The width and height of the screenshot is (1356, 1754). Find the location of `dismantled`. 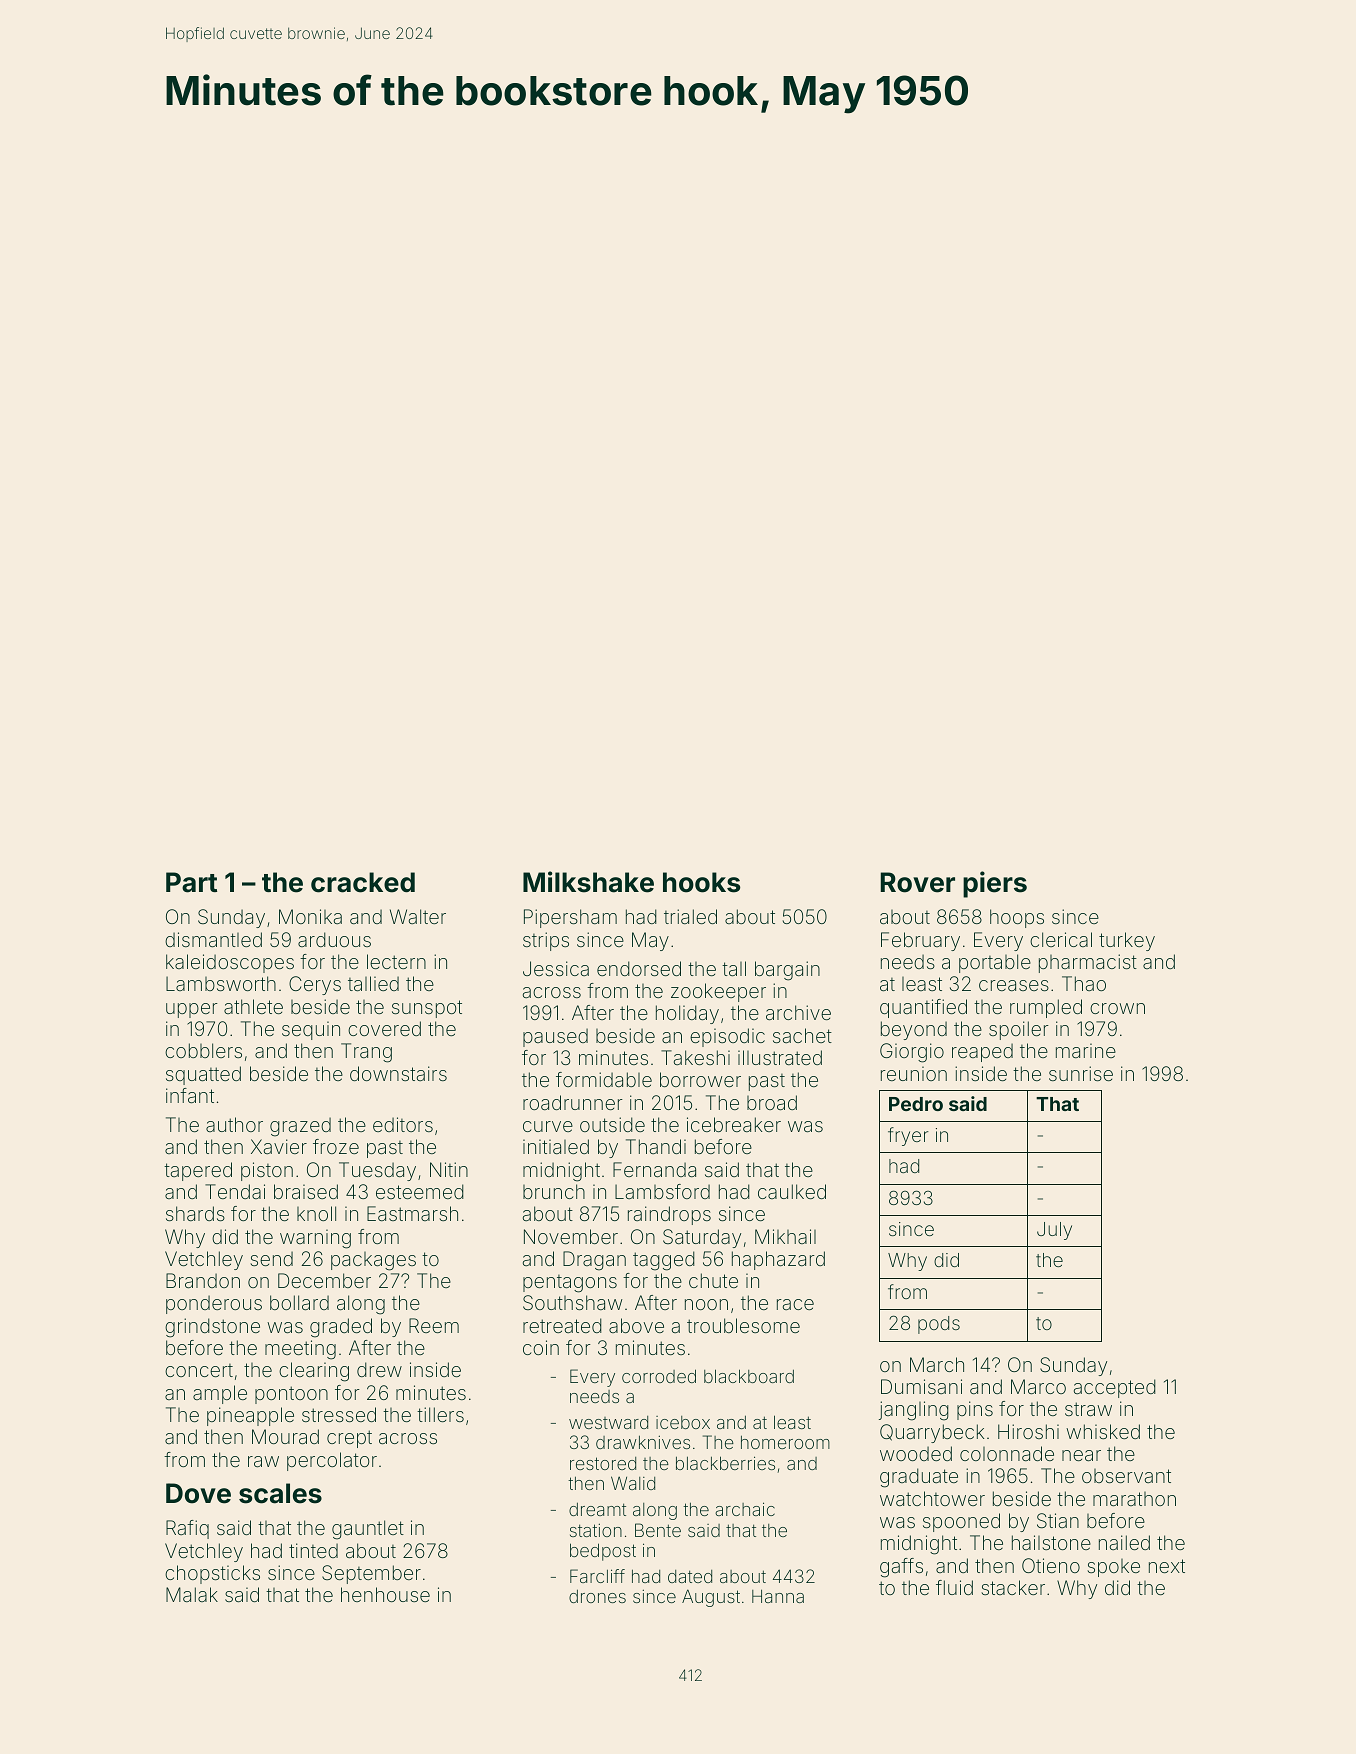

dismantled is located at coordinates (213, 939).
